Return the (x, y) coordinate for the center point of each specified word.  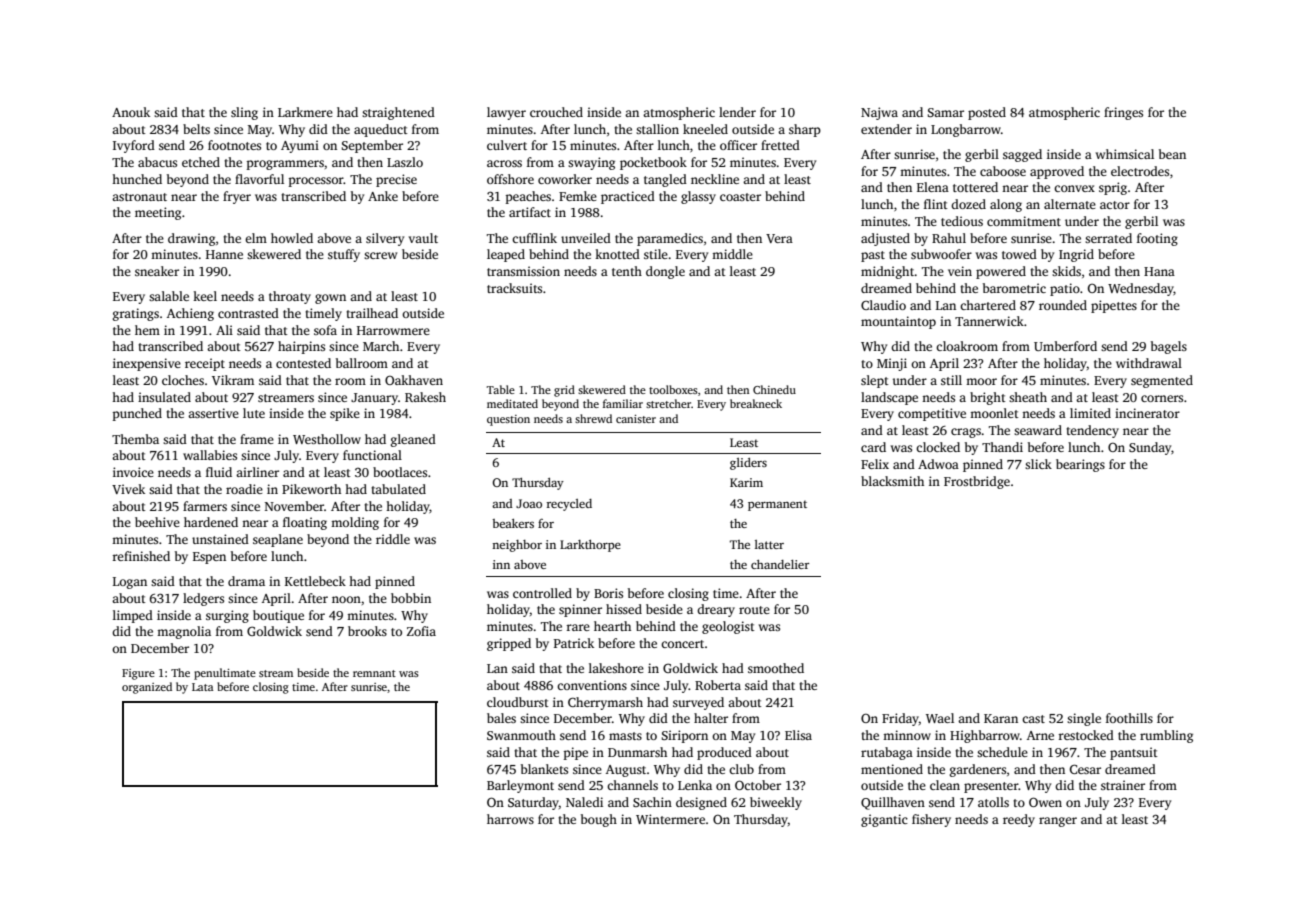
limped (133, 616)
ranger (1058, 822)
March (381, 346)
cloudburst (518, 702)
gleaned (413, 440)
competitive (932, 414)
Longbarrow (966, 130)
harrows (510, 819)
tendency (1092, 431)
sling (244, 113)
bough (599, 820)
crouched (556, 112)
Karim (746, 482)
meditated (512, 403)
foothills (1129, 718)
